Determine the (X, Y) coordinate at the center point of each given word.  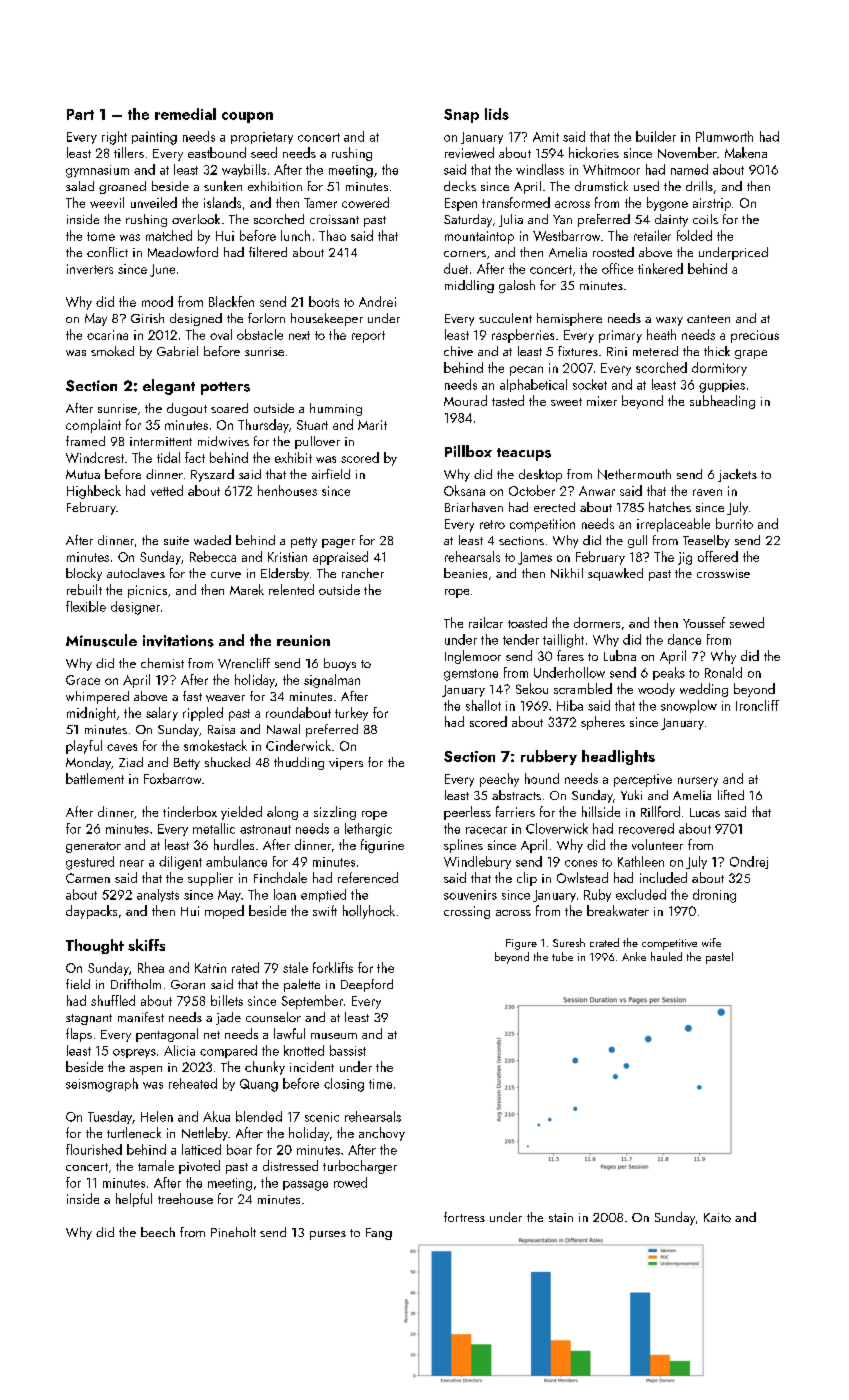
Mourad (465, 400)
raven (707, 492)
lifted (731, 795)
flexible (86, 606)
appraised (340, 558)
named (689, 169)
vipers (346, 764)
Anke (634, 956)
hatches (670, 507)
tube (562, 956)
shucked (227, 762)
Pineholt (233, 1232)
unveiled (154, 202)
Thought (95, 946)
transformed (516, 202)
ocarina (107, 335)
